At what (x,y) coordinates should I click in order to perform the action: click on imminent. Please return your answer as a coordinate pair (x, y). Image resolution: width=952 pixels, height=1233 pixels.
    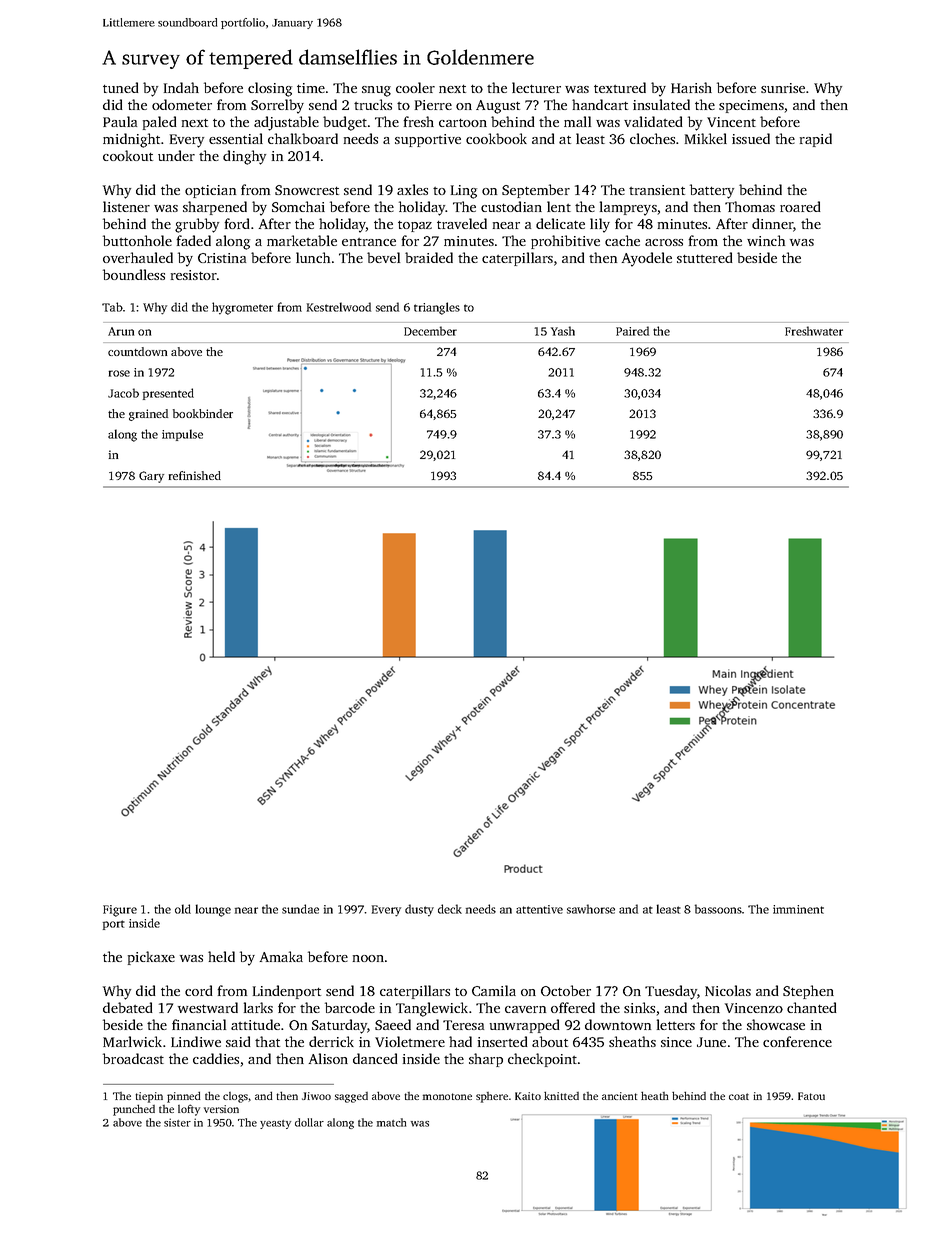
    Looking at the image, I should click on (798, 909).
